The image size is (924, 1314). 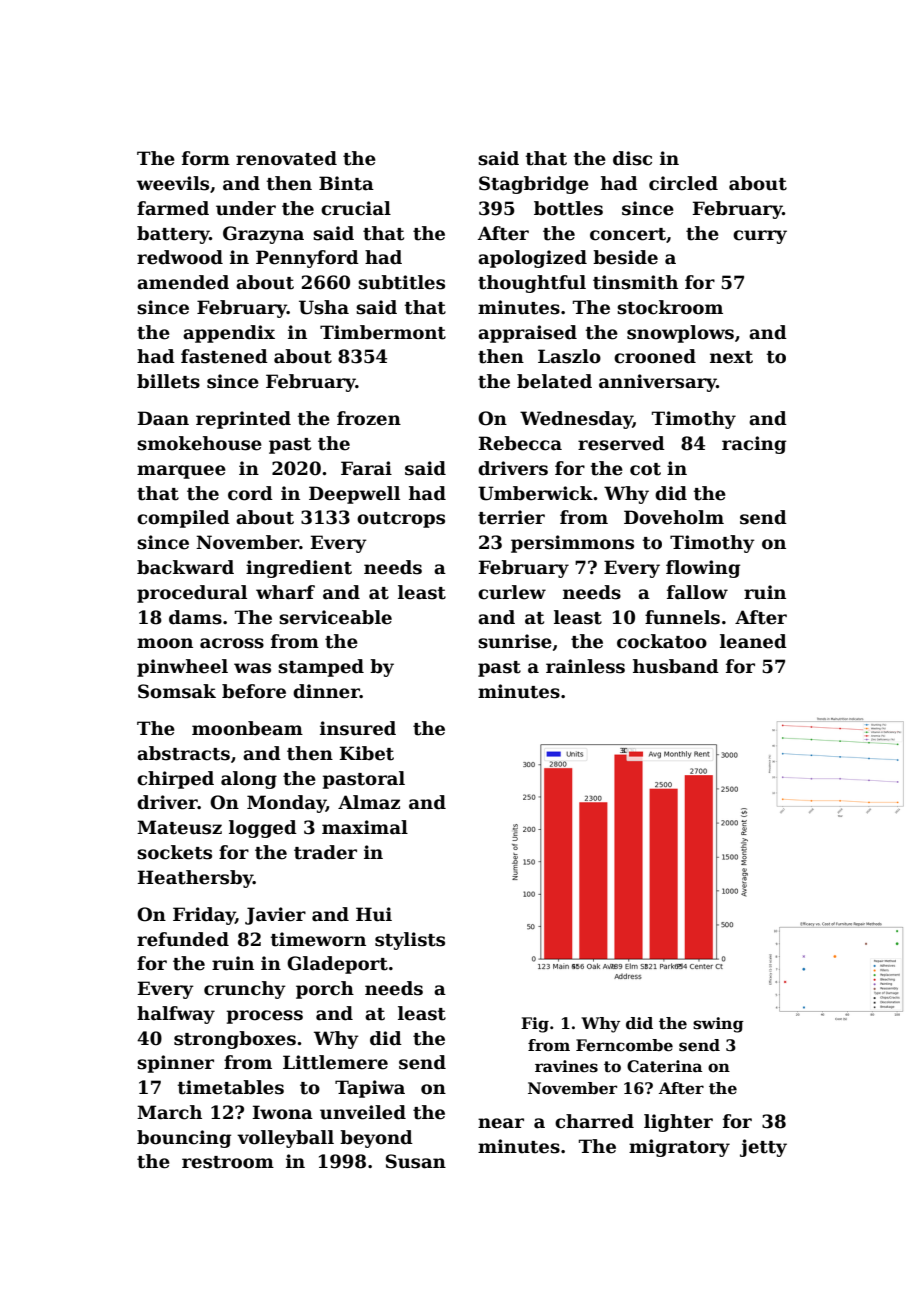 I want to click on curry, so click(x=760, y=237).
